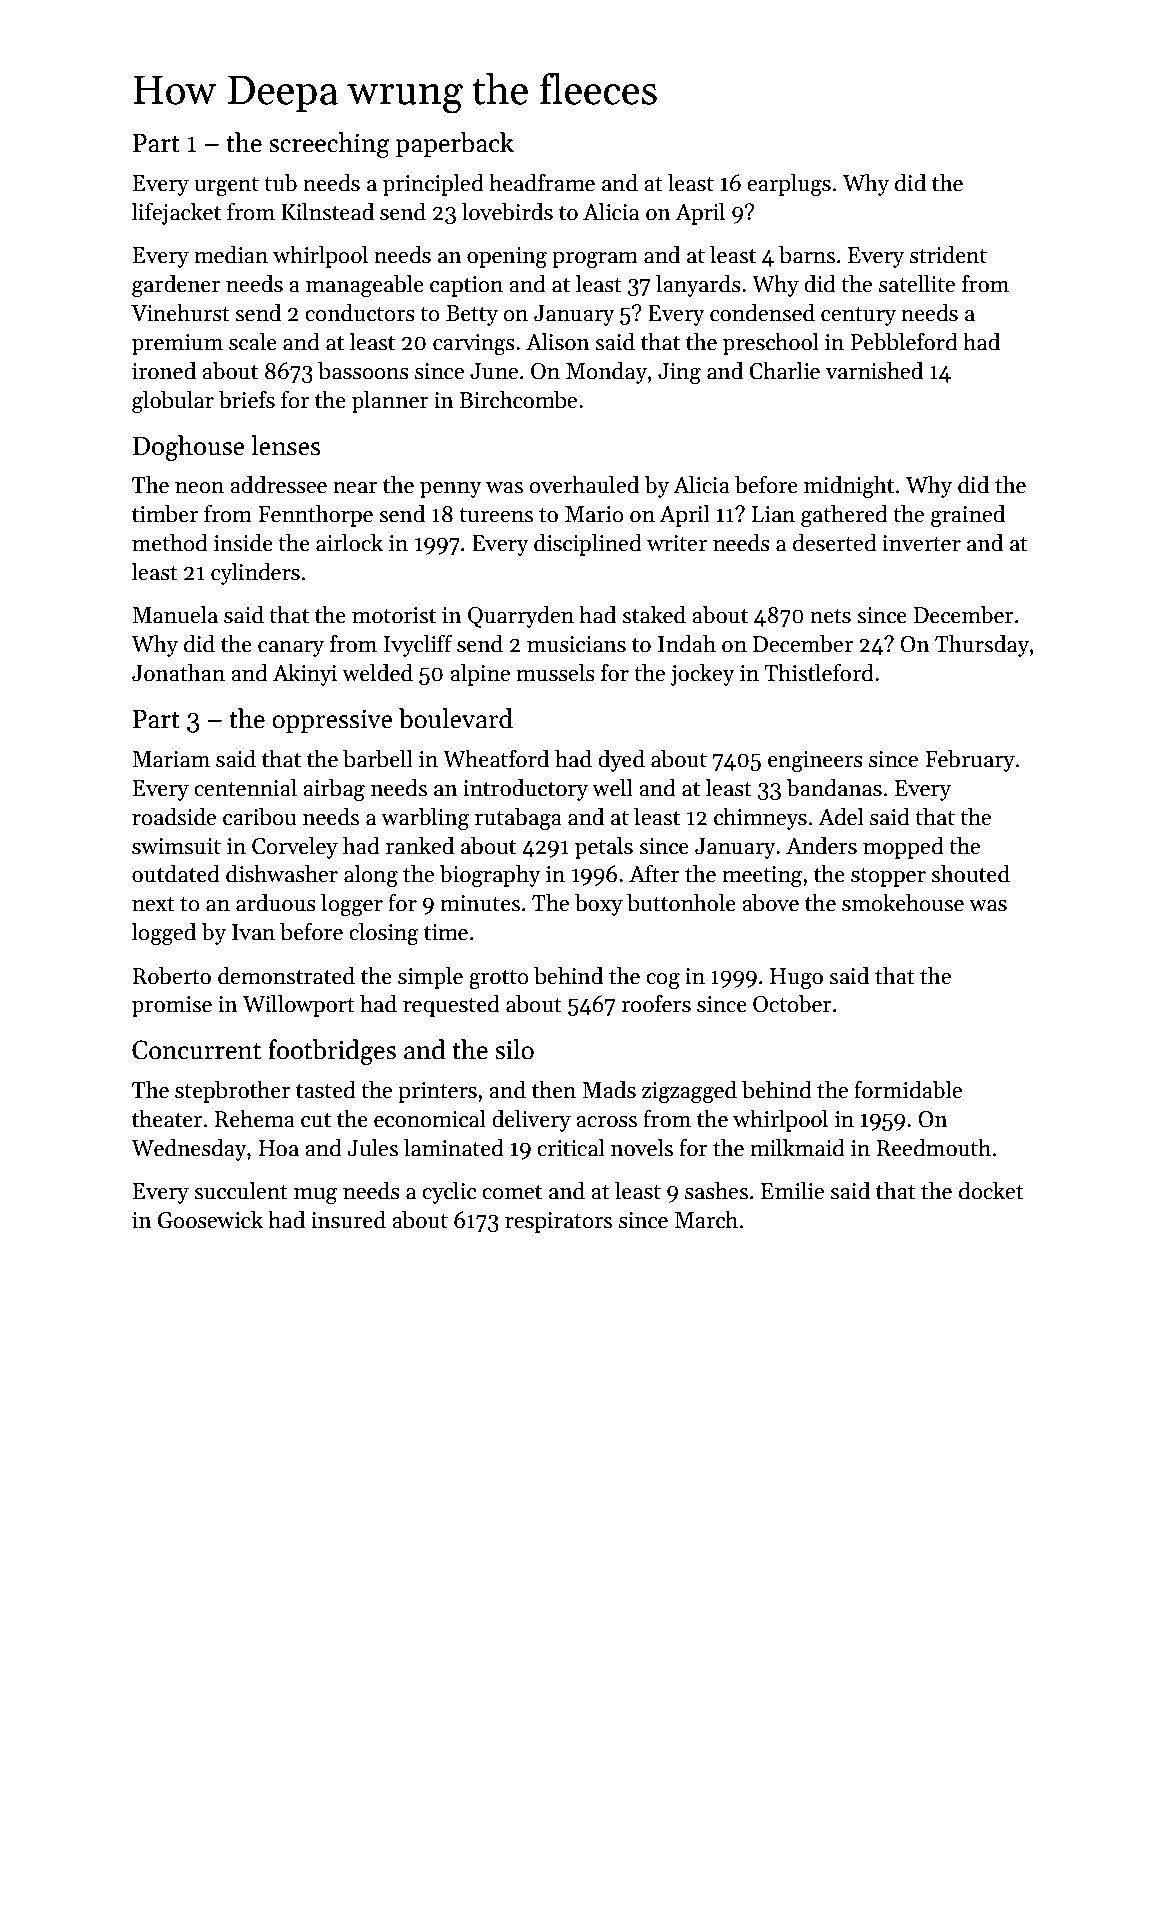  I want to click on midnight, so click(849, 487).
